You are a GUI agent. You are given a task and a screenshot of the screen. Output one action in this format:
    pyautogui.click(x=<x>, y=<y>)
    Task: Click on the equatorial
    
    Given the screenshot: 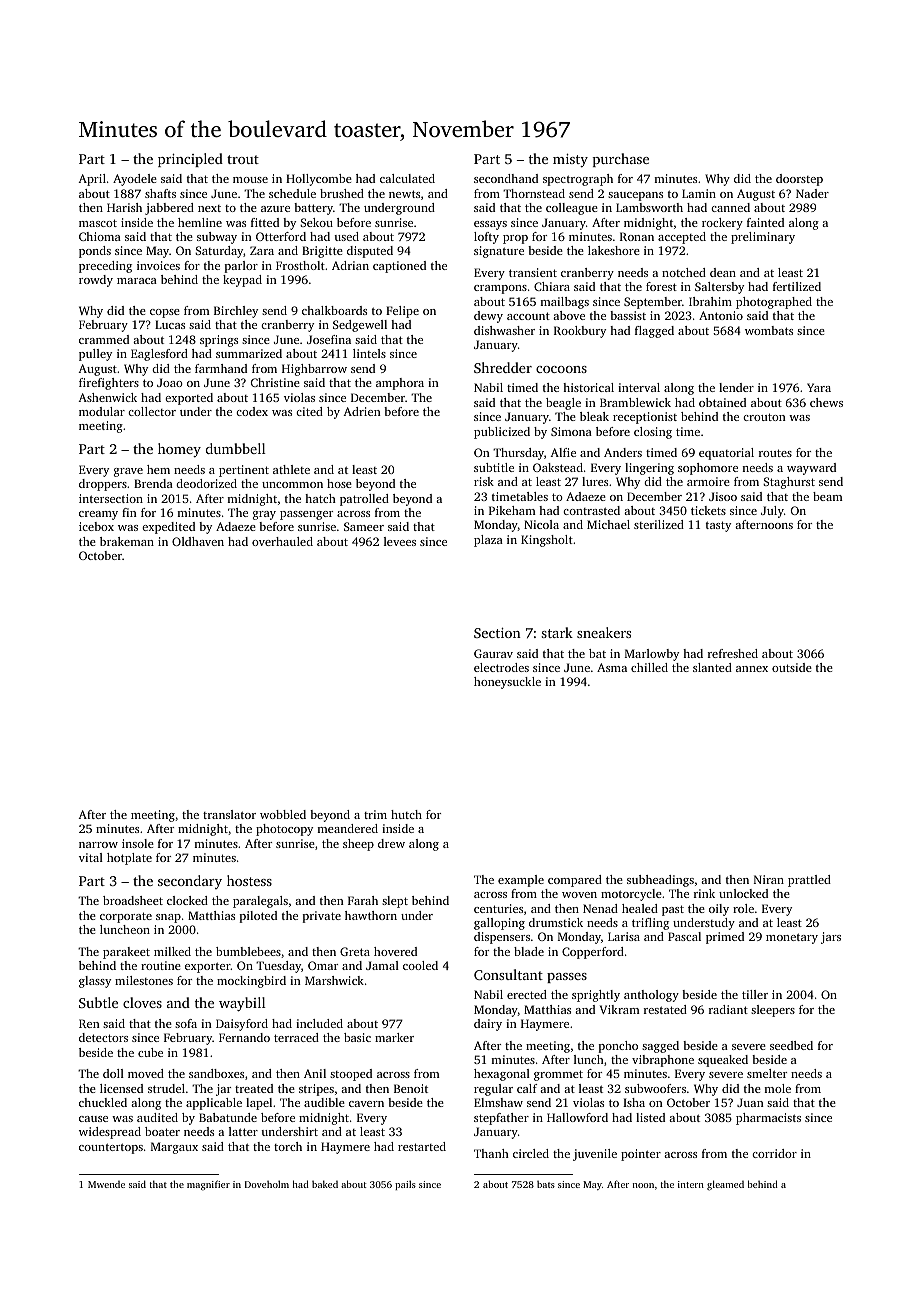 What is the action you would take?
    pyautogui.click(x=726, y=454)
